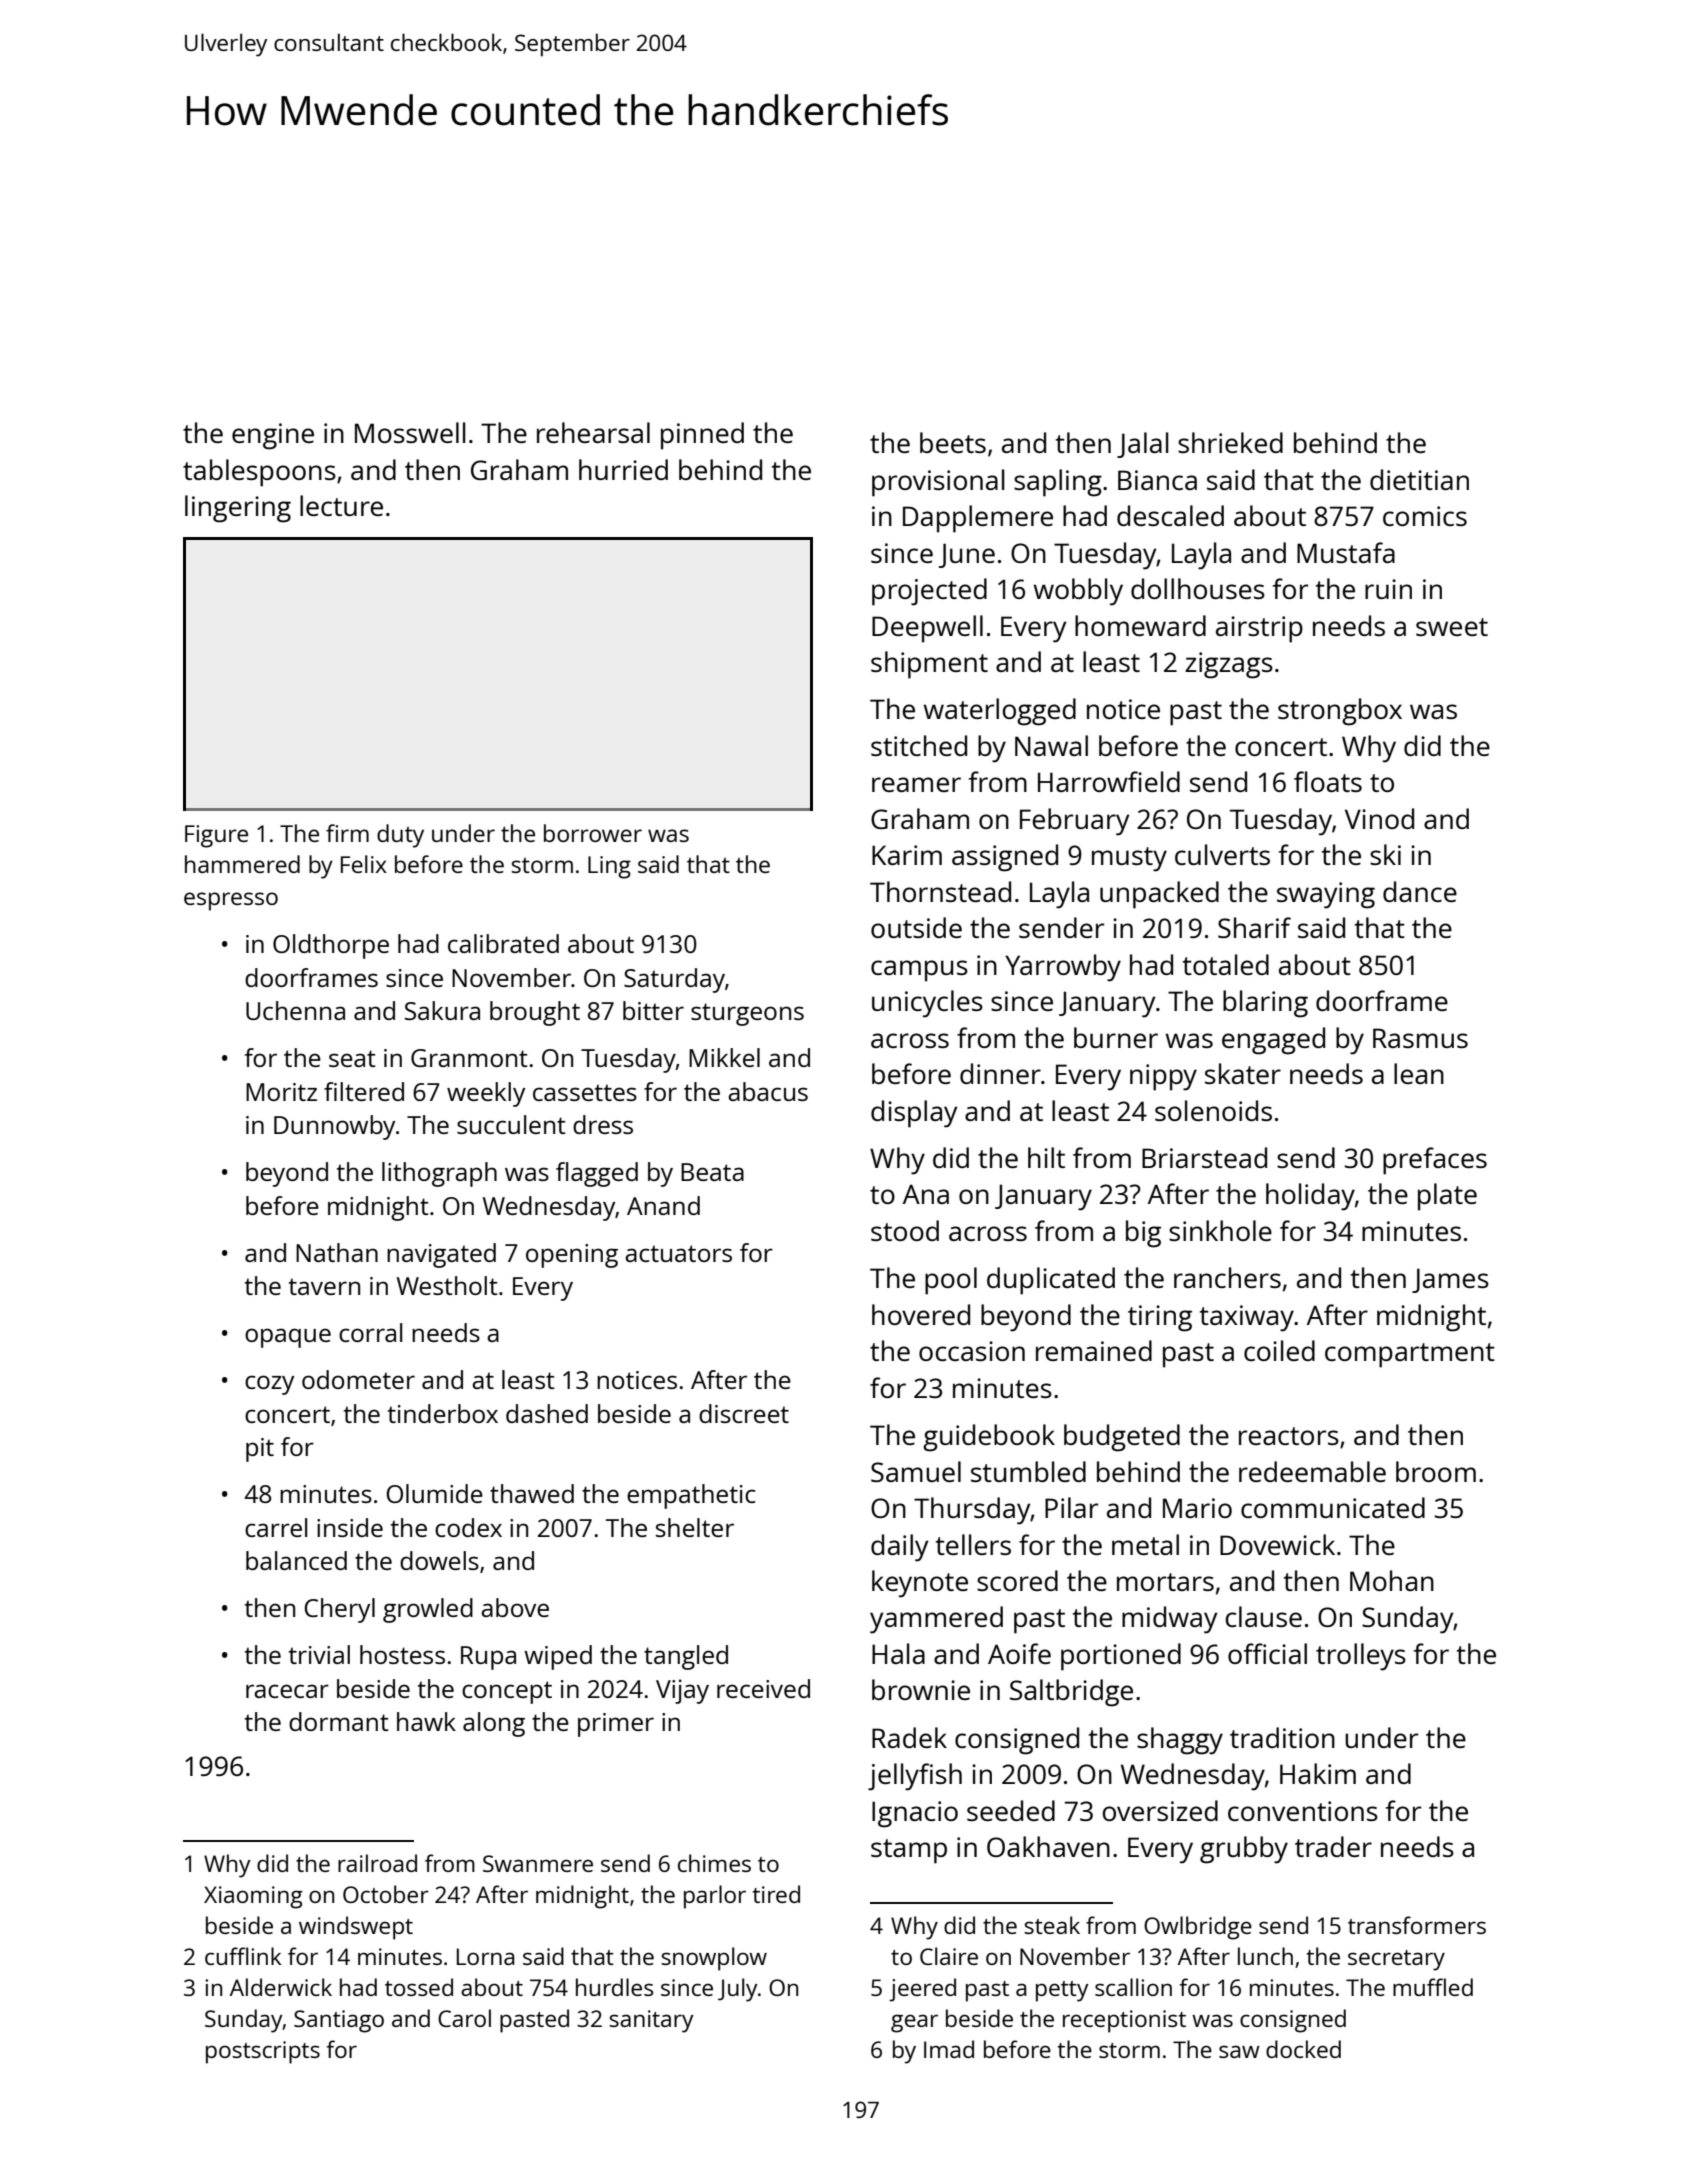 Image resolution: width=1683 pixels, height=2178 pixels. What do you see at coordinates (1361, 1657) in the screenshot?
I see `trolleys` at bounding box center [1361, 1657].
